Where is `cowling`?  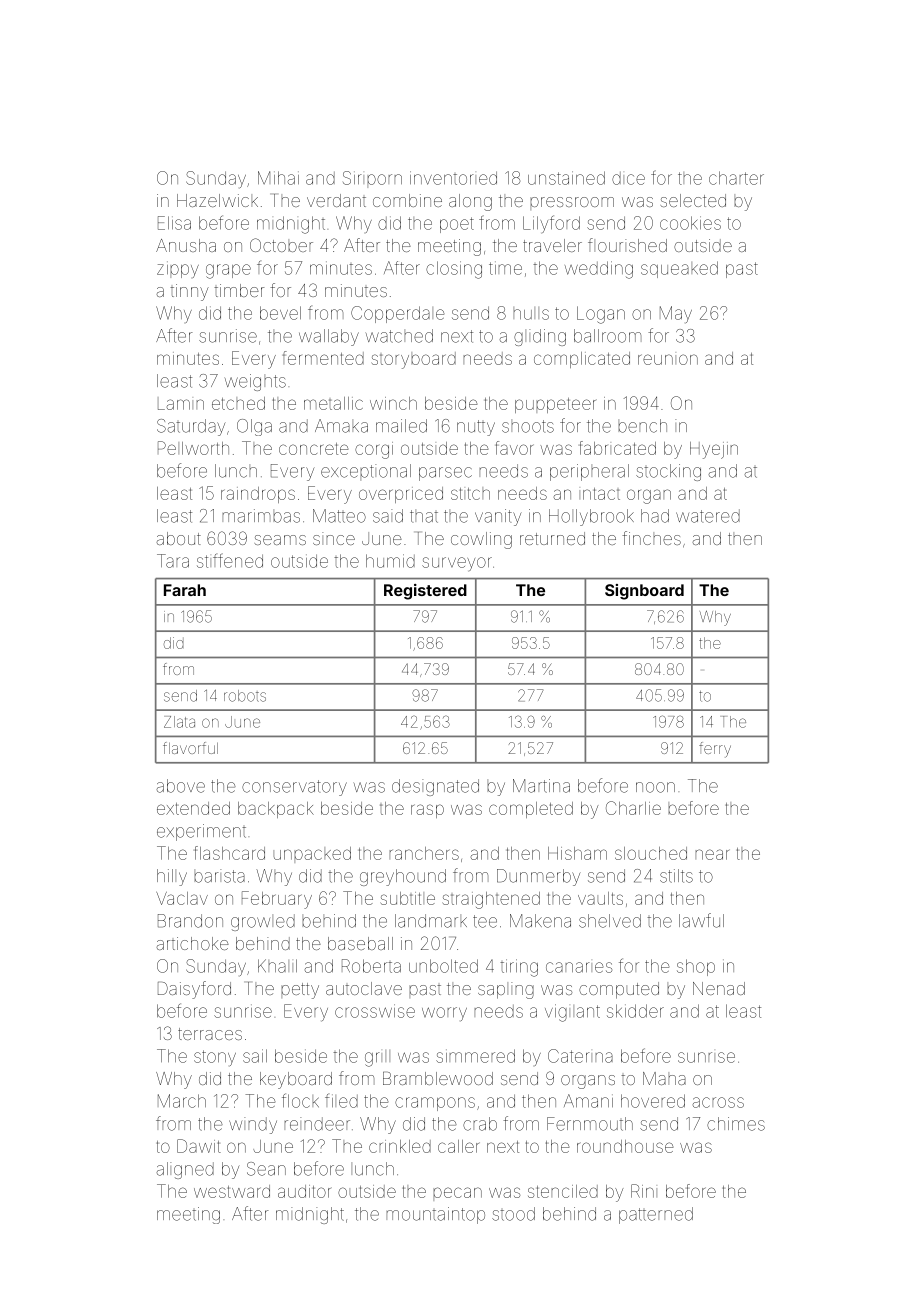
cowling is located at coordinates (481, 540).
